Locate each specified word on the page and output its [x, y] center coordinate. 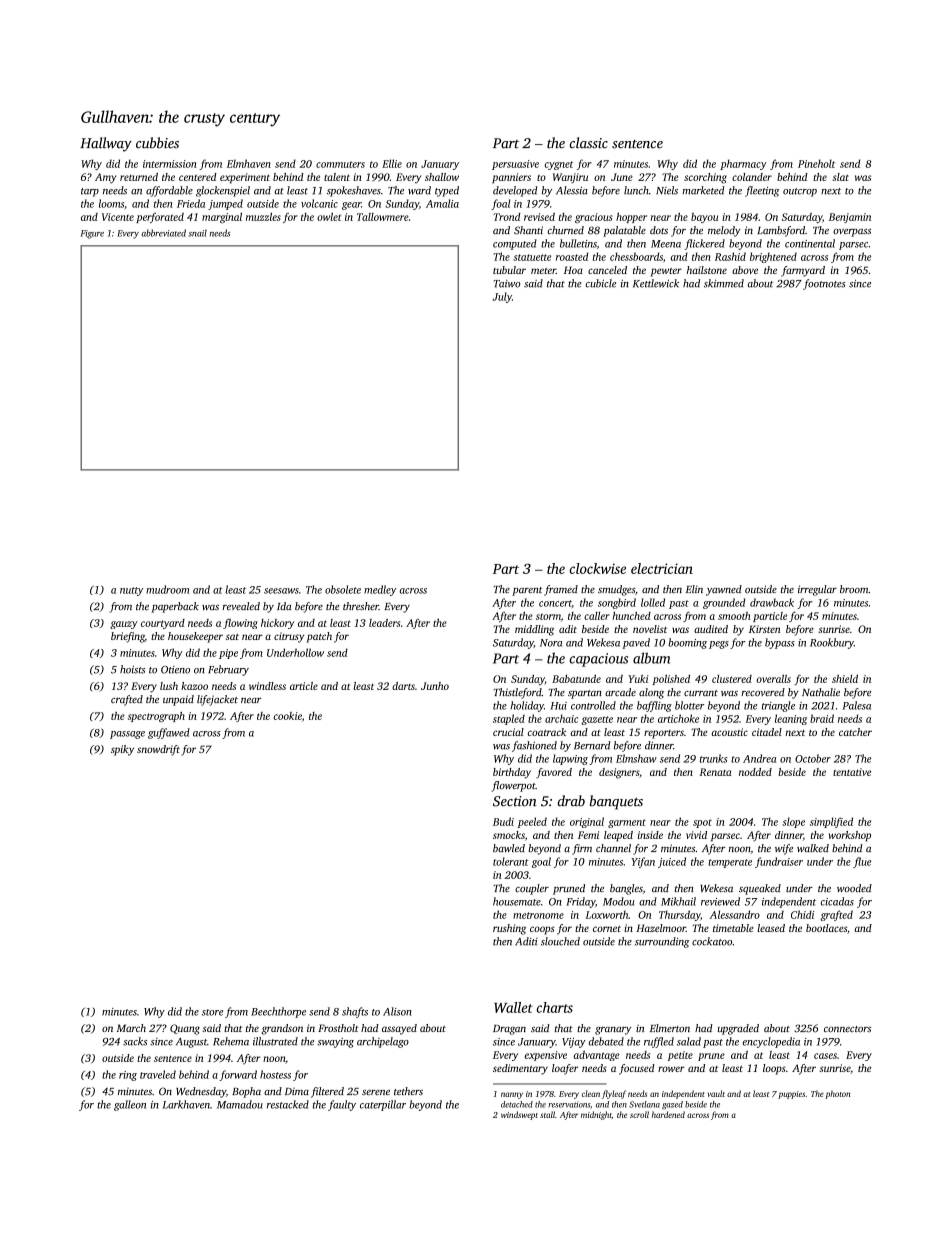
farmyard [803, 271]
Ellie [392, 163]
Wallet [513, 1007]
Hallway [106, 144]
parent [527, 591]
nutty [131, 591]
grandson [282, 1029]
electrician [662, 568]
